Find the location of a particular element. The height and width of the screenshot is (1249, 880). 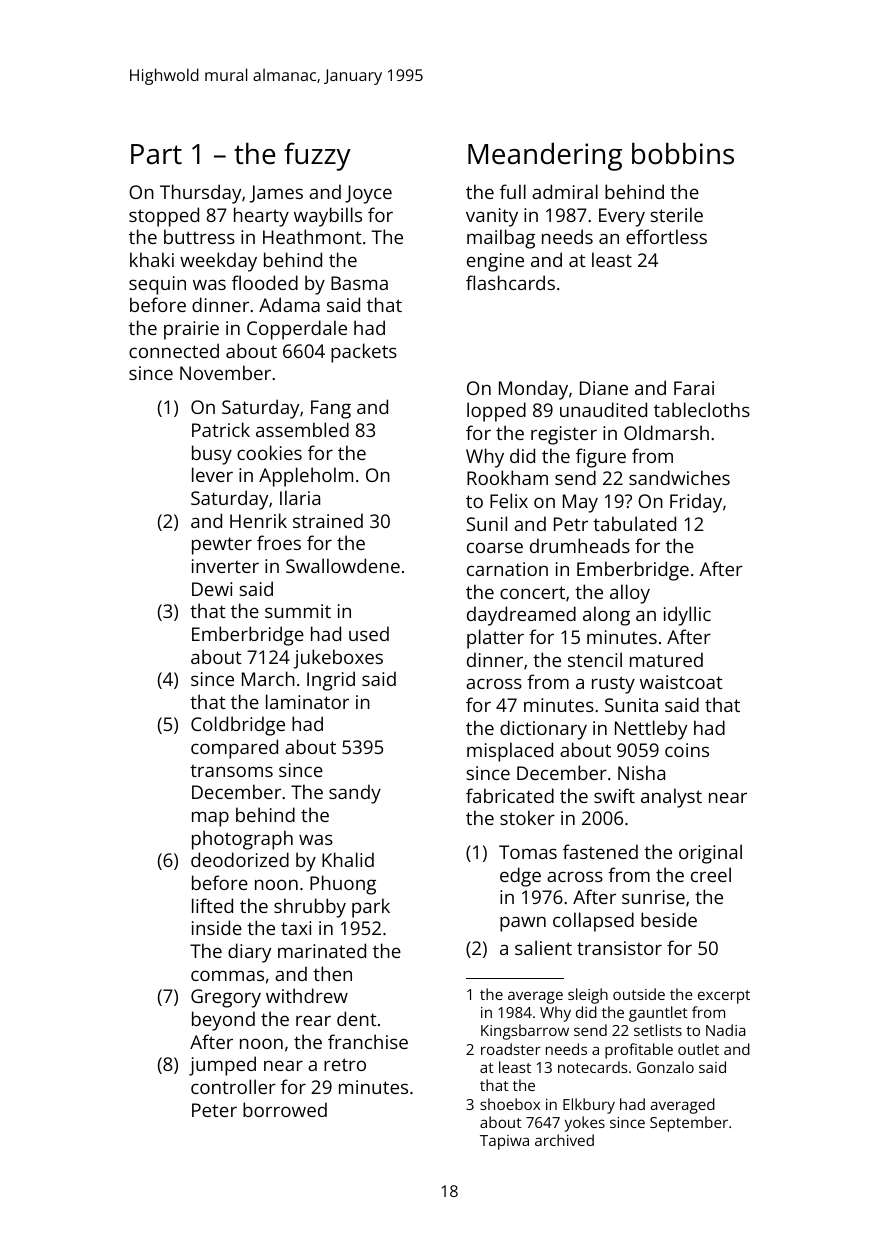

prairie is located at coordinates (191, 330).
